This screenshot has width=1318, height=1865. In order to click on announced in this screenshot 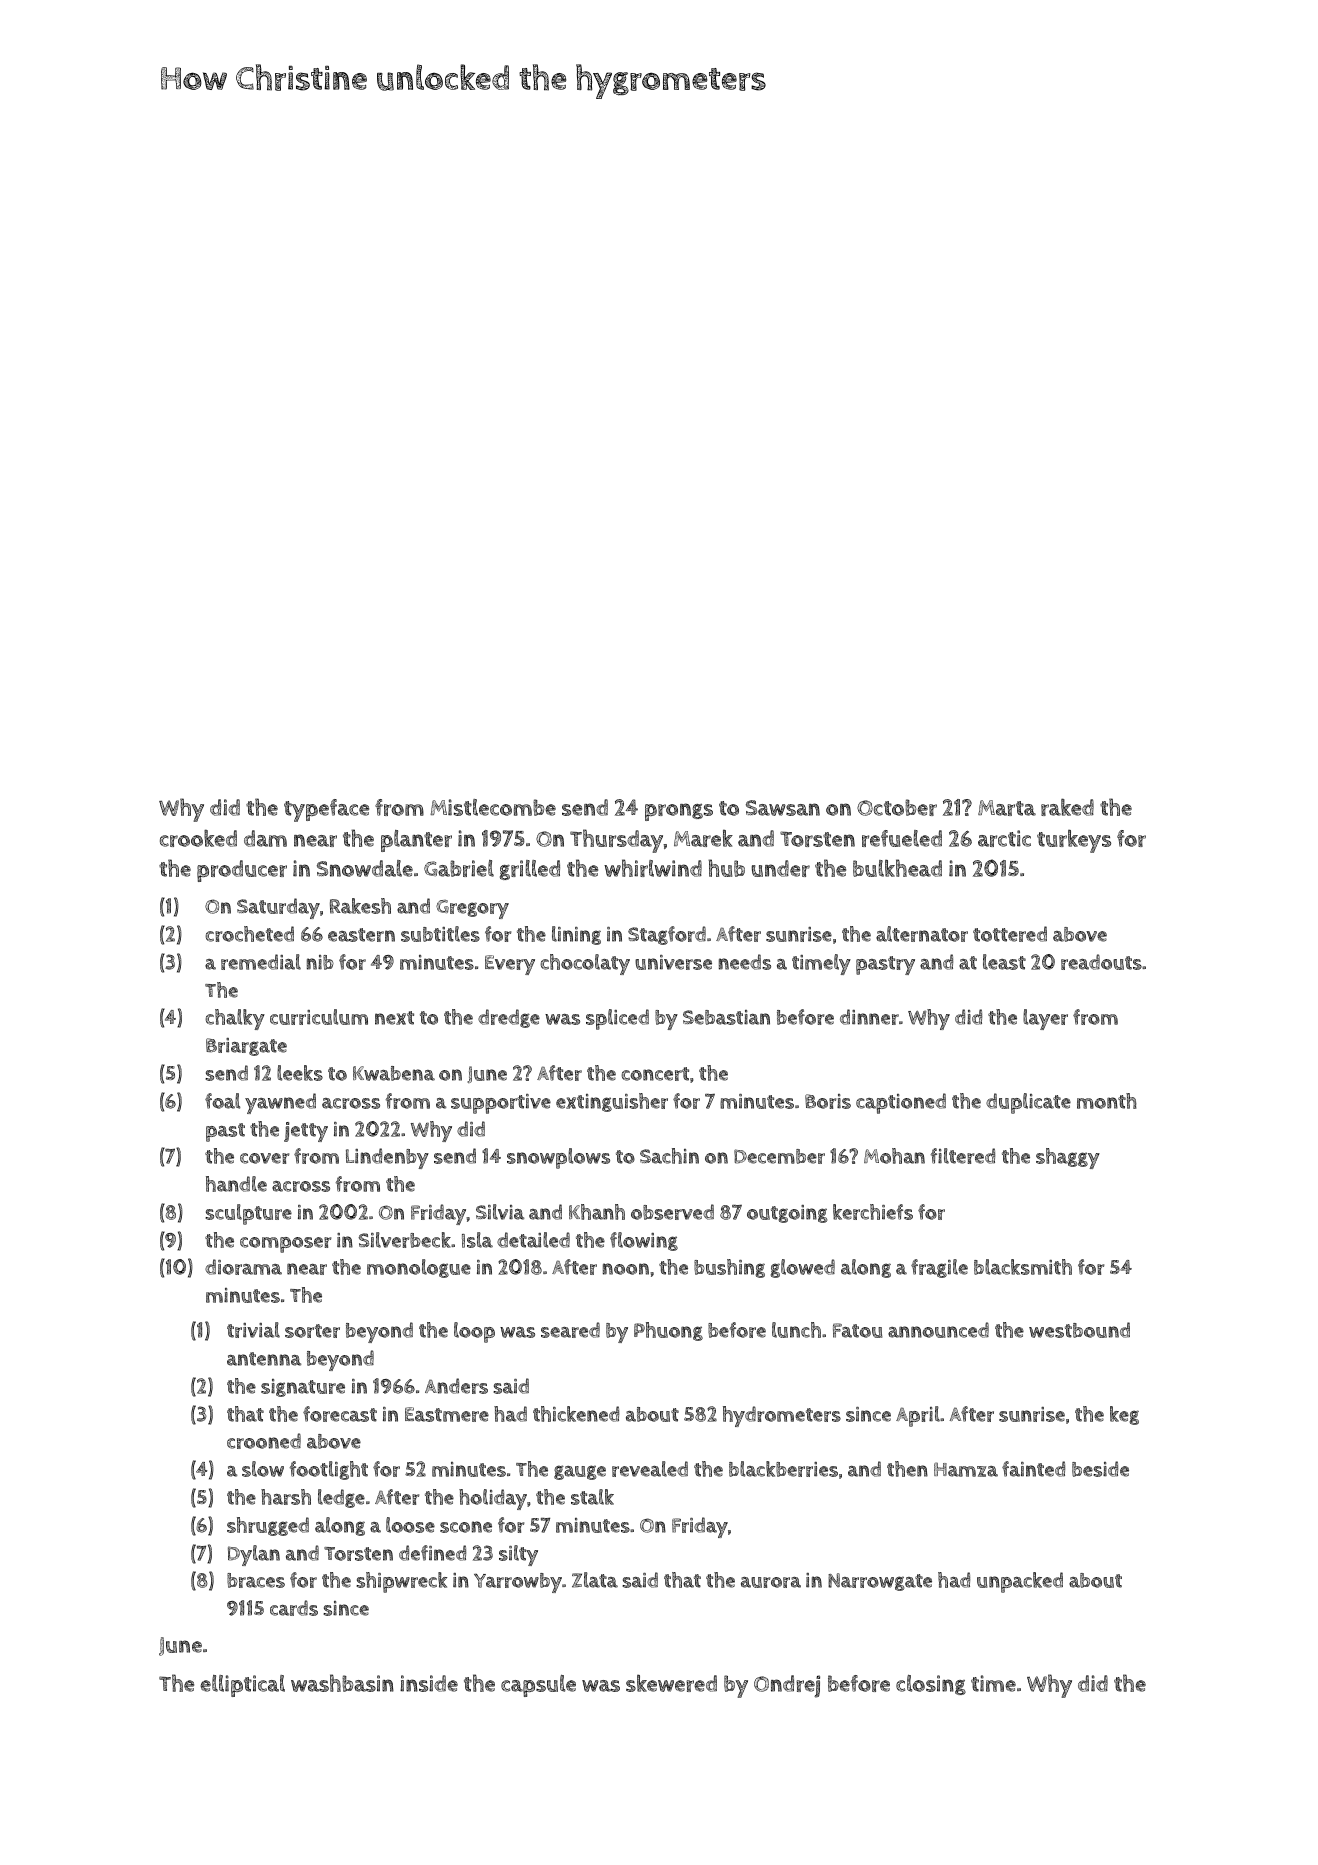, I will do `click(938, 1330)`.
